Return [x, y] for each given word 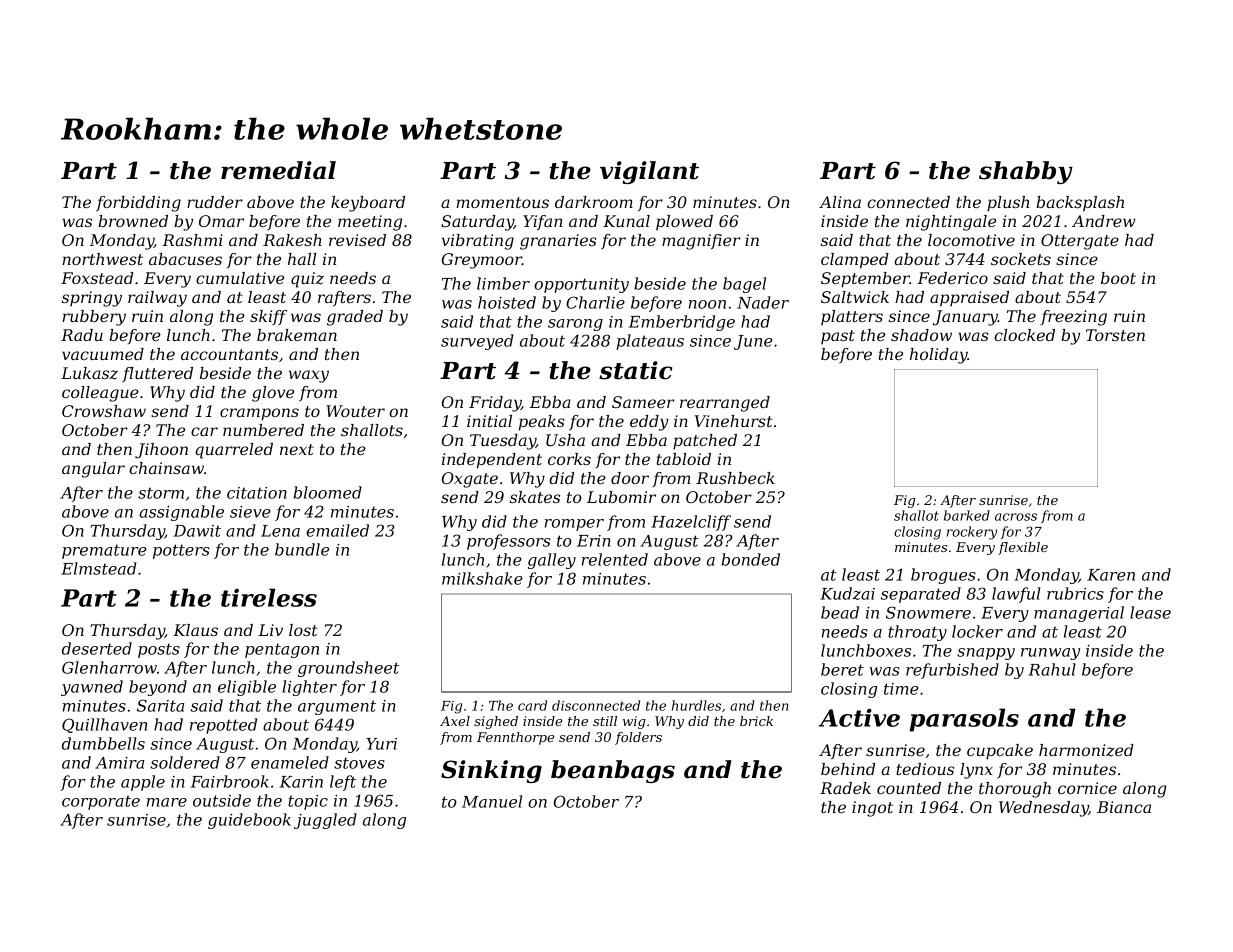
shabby [1026, 172]
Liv [270, 630]
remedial [278, 170]
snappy [986, 654]
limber [503, 283]
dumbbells [103, 743]
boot [1118, 278]
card [532, 705]
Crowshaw [104, 411]
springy [92, 299]
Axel [455, 721]
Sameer [643, 402]
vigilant [649, 172]
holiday [939, 356]
